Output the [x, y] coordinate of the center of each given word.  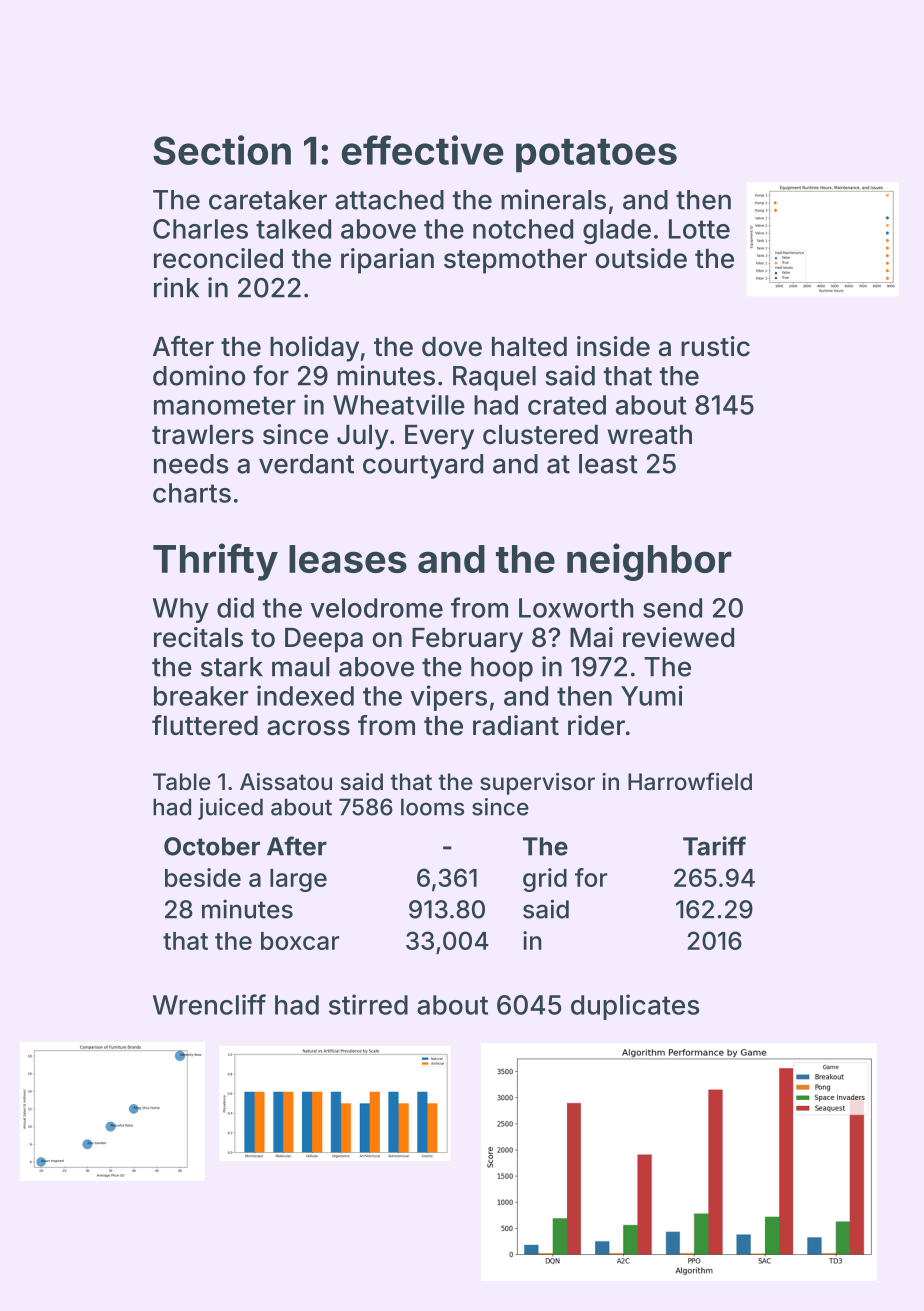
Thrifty [215, 562]
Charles [200, 229]
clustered [540, 435]
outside [641, 258]
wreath [650, 435]
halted [529, 347]
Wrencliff [209, 1004]
